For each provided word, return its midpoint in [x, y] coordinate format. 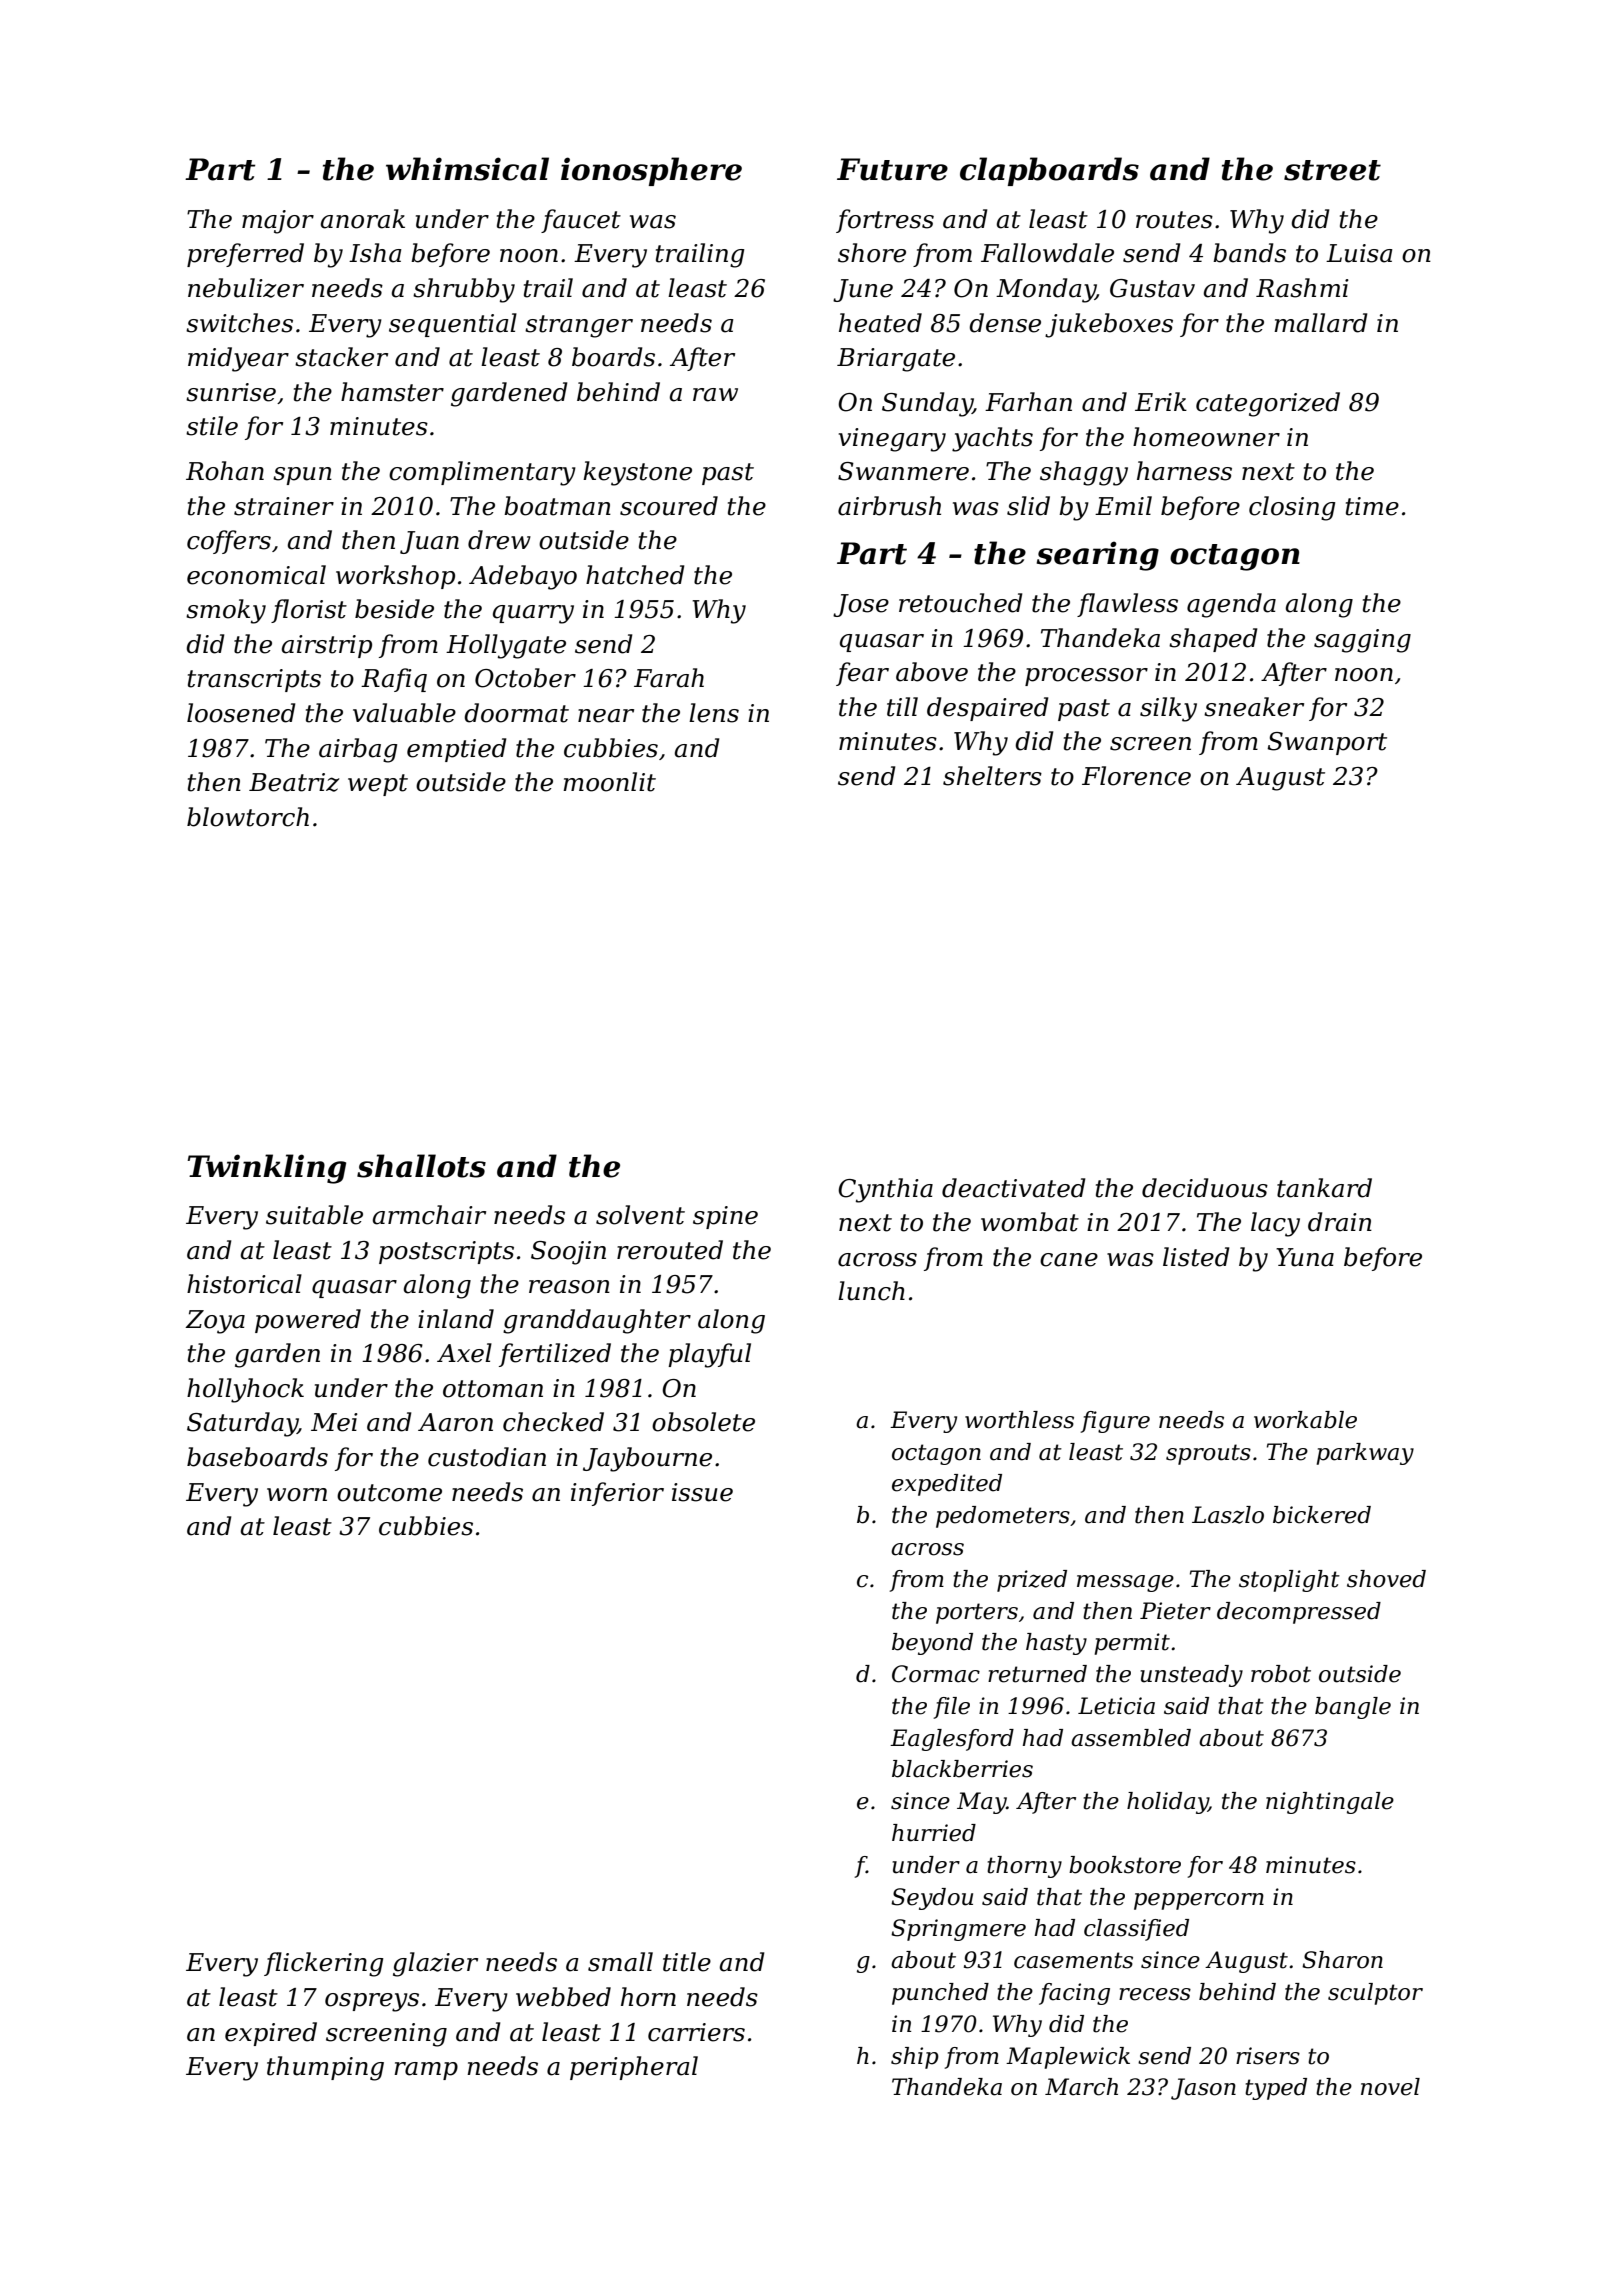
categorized [1268, 404]
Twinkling [266, 1169]
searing [1098, 556]
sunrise [231, 392]
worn [297, 1495]
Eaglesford [952, 1740]
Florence [1136, 776]
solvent [640, 1215]
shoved [1386, 1579]
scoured [669, 506]
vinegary [892, 440]
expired [271, 2034]
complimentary [482, 473]
